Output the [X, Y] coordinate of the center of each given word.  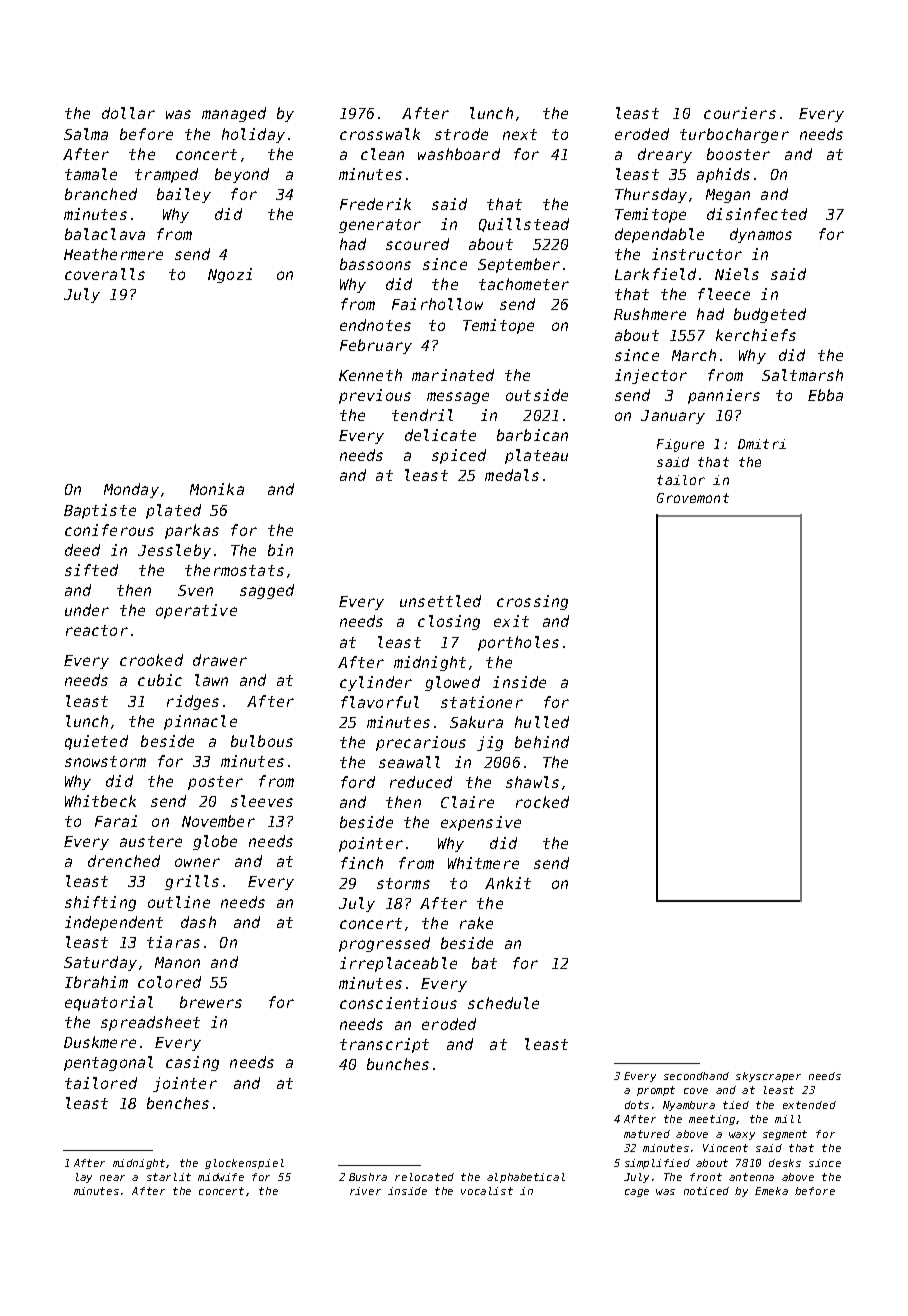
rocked [542, 802]
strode [461, 134]
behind [542, 742]
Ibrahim [96, 982]
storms [403, 883]
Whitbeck [100, 801]
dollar [128, 113]
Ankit [508, 883]
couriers [740, 113]
